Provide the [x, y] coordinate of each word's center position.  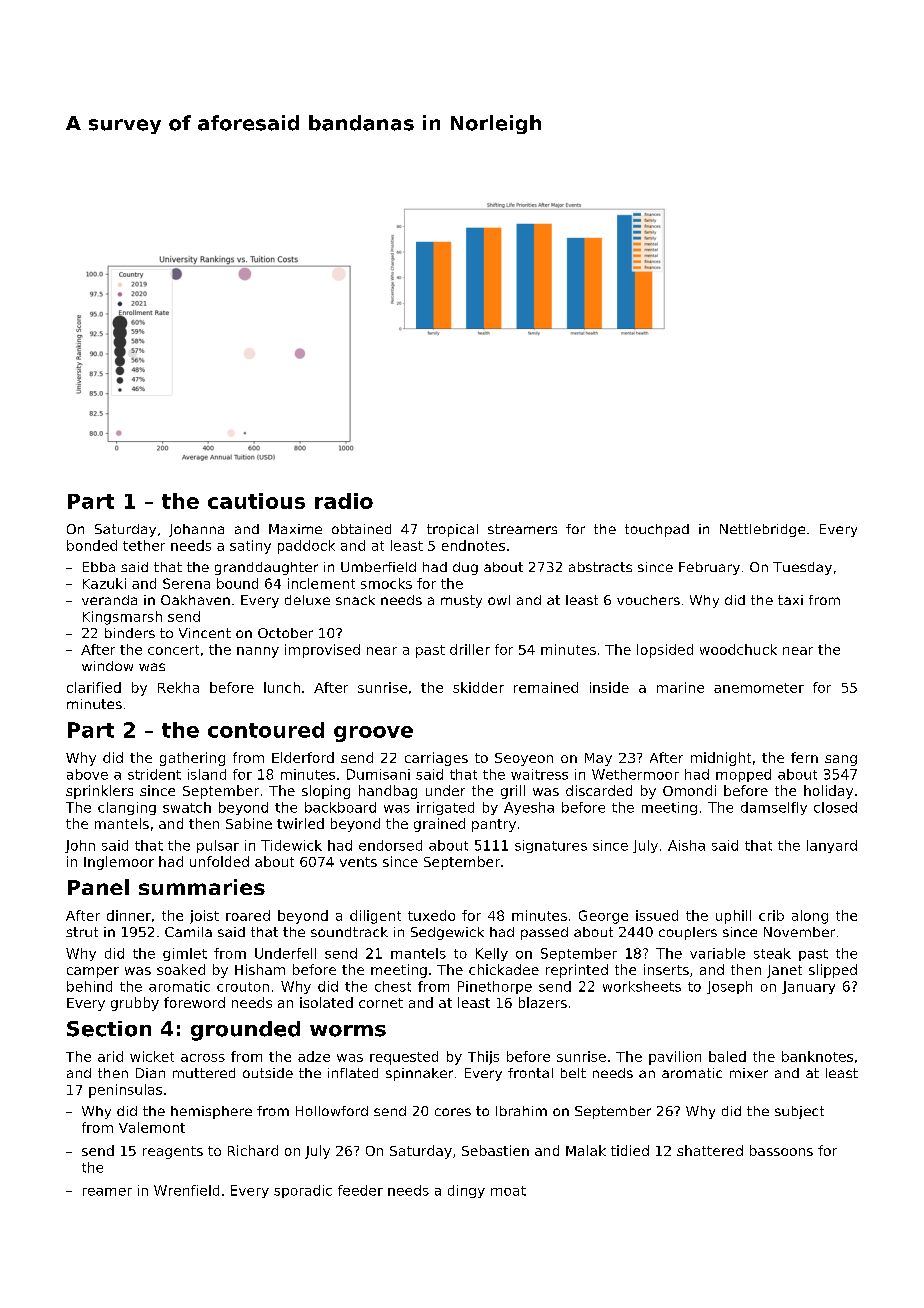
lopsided [665, 651]
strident [154, 774]
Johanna [196, 530]
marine [680, 687]
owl [499, 600]
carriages [436, 759]
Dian [150, 1073]
